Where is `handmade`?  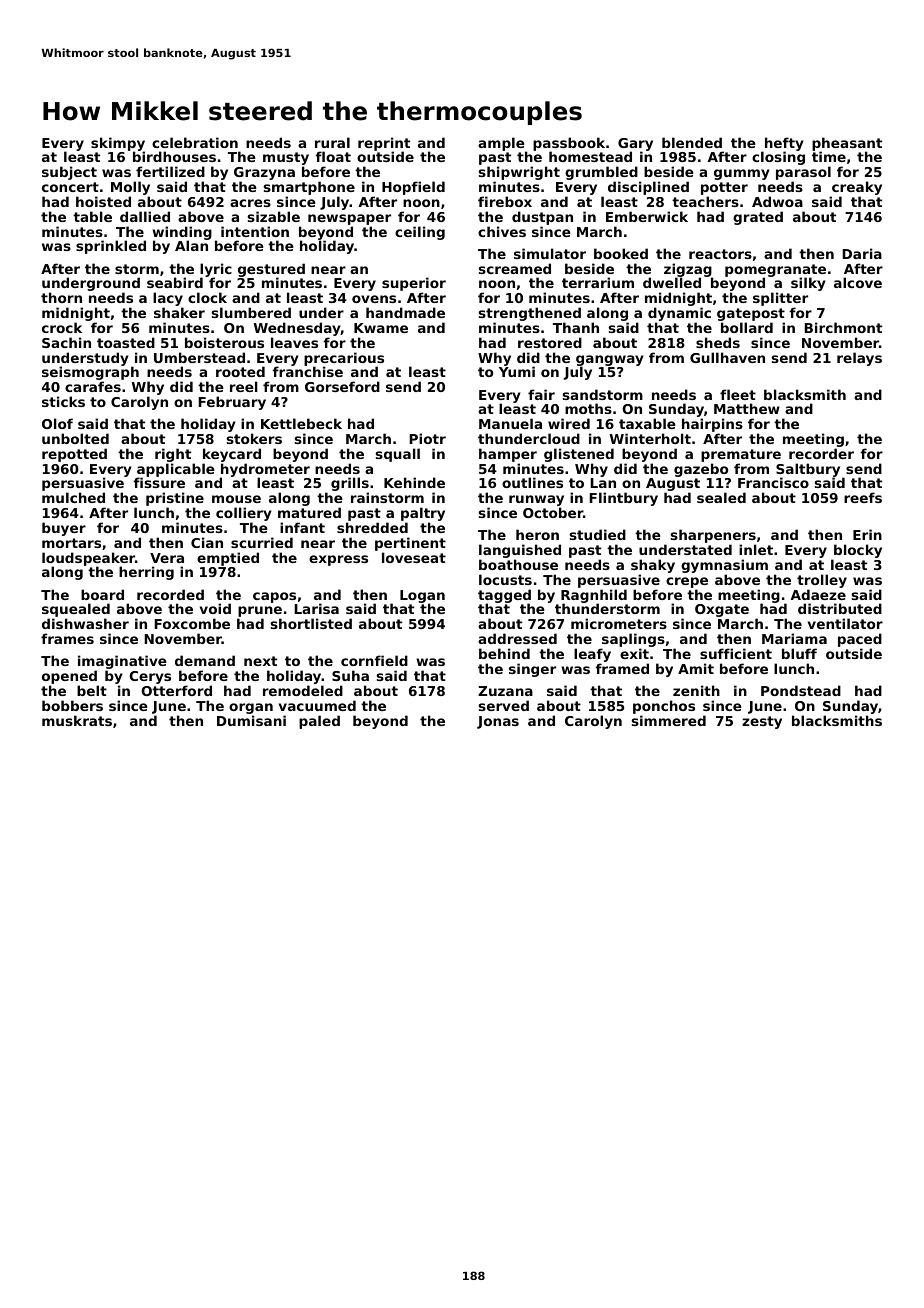
handmade is located at coordinates (405, 312).
